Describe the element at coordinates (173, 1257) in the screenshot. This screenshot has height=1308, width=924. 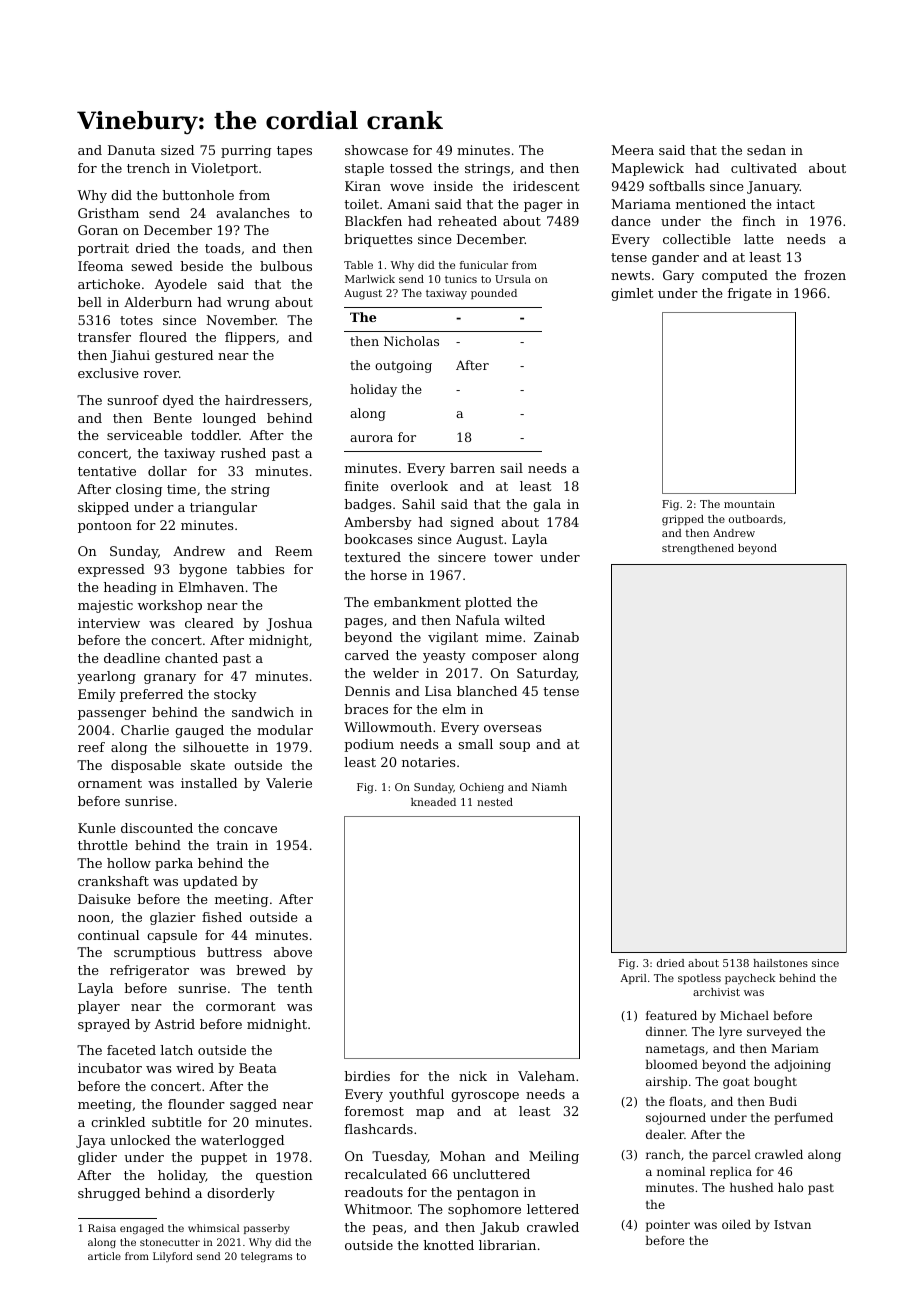
I see `Lilyford` at that location.
